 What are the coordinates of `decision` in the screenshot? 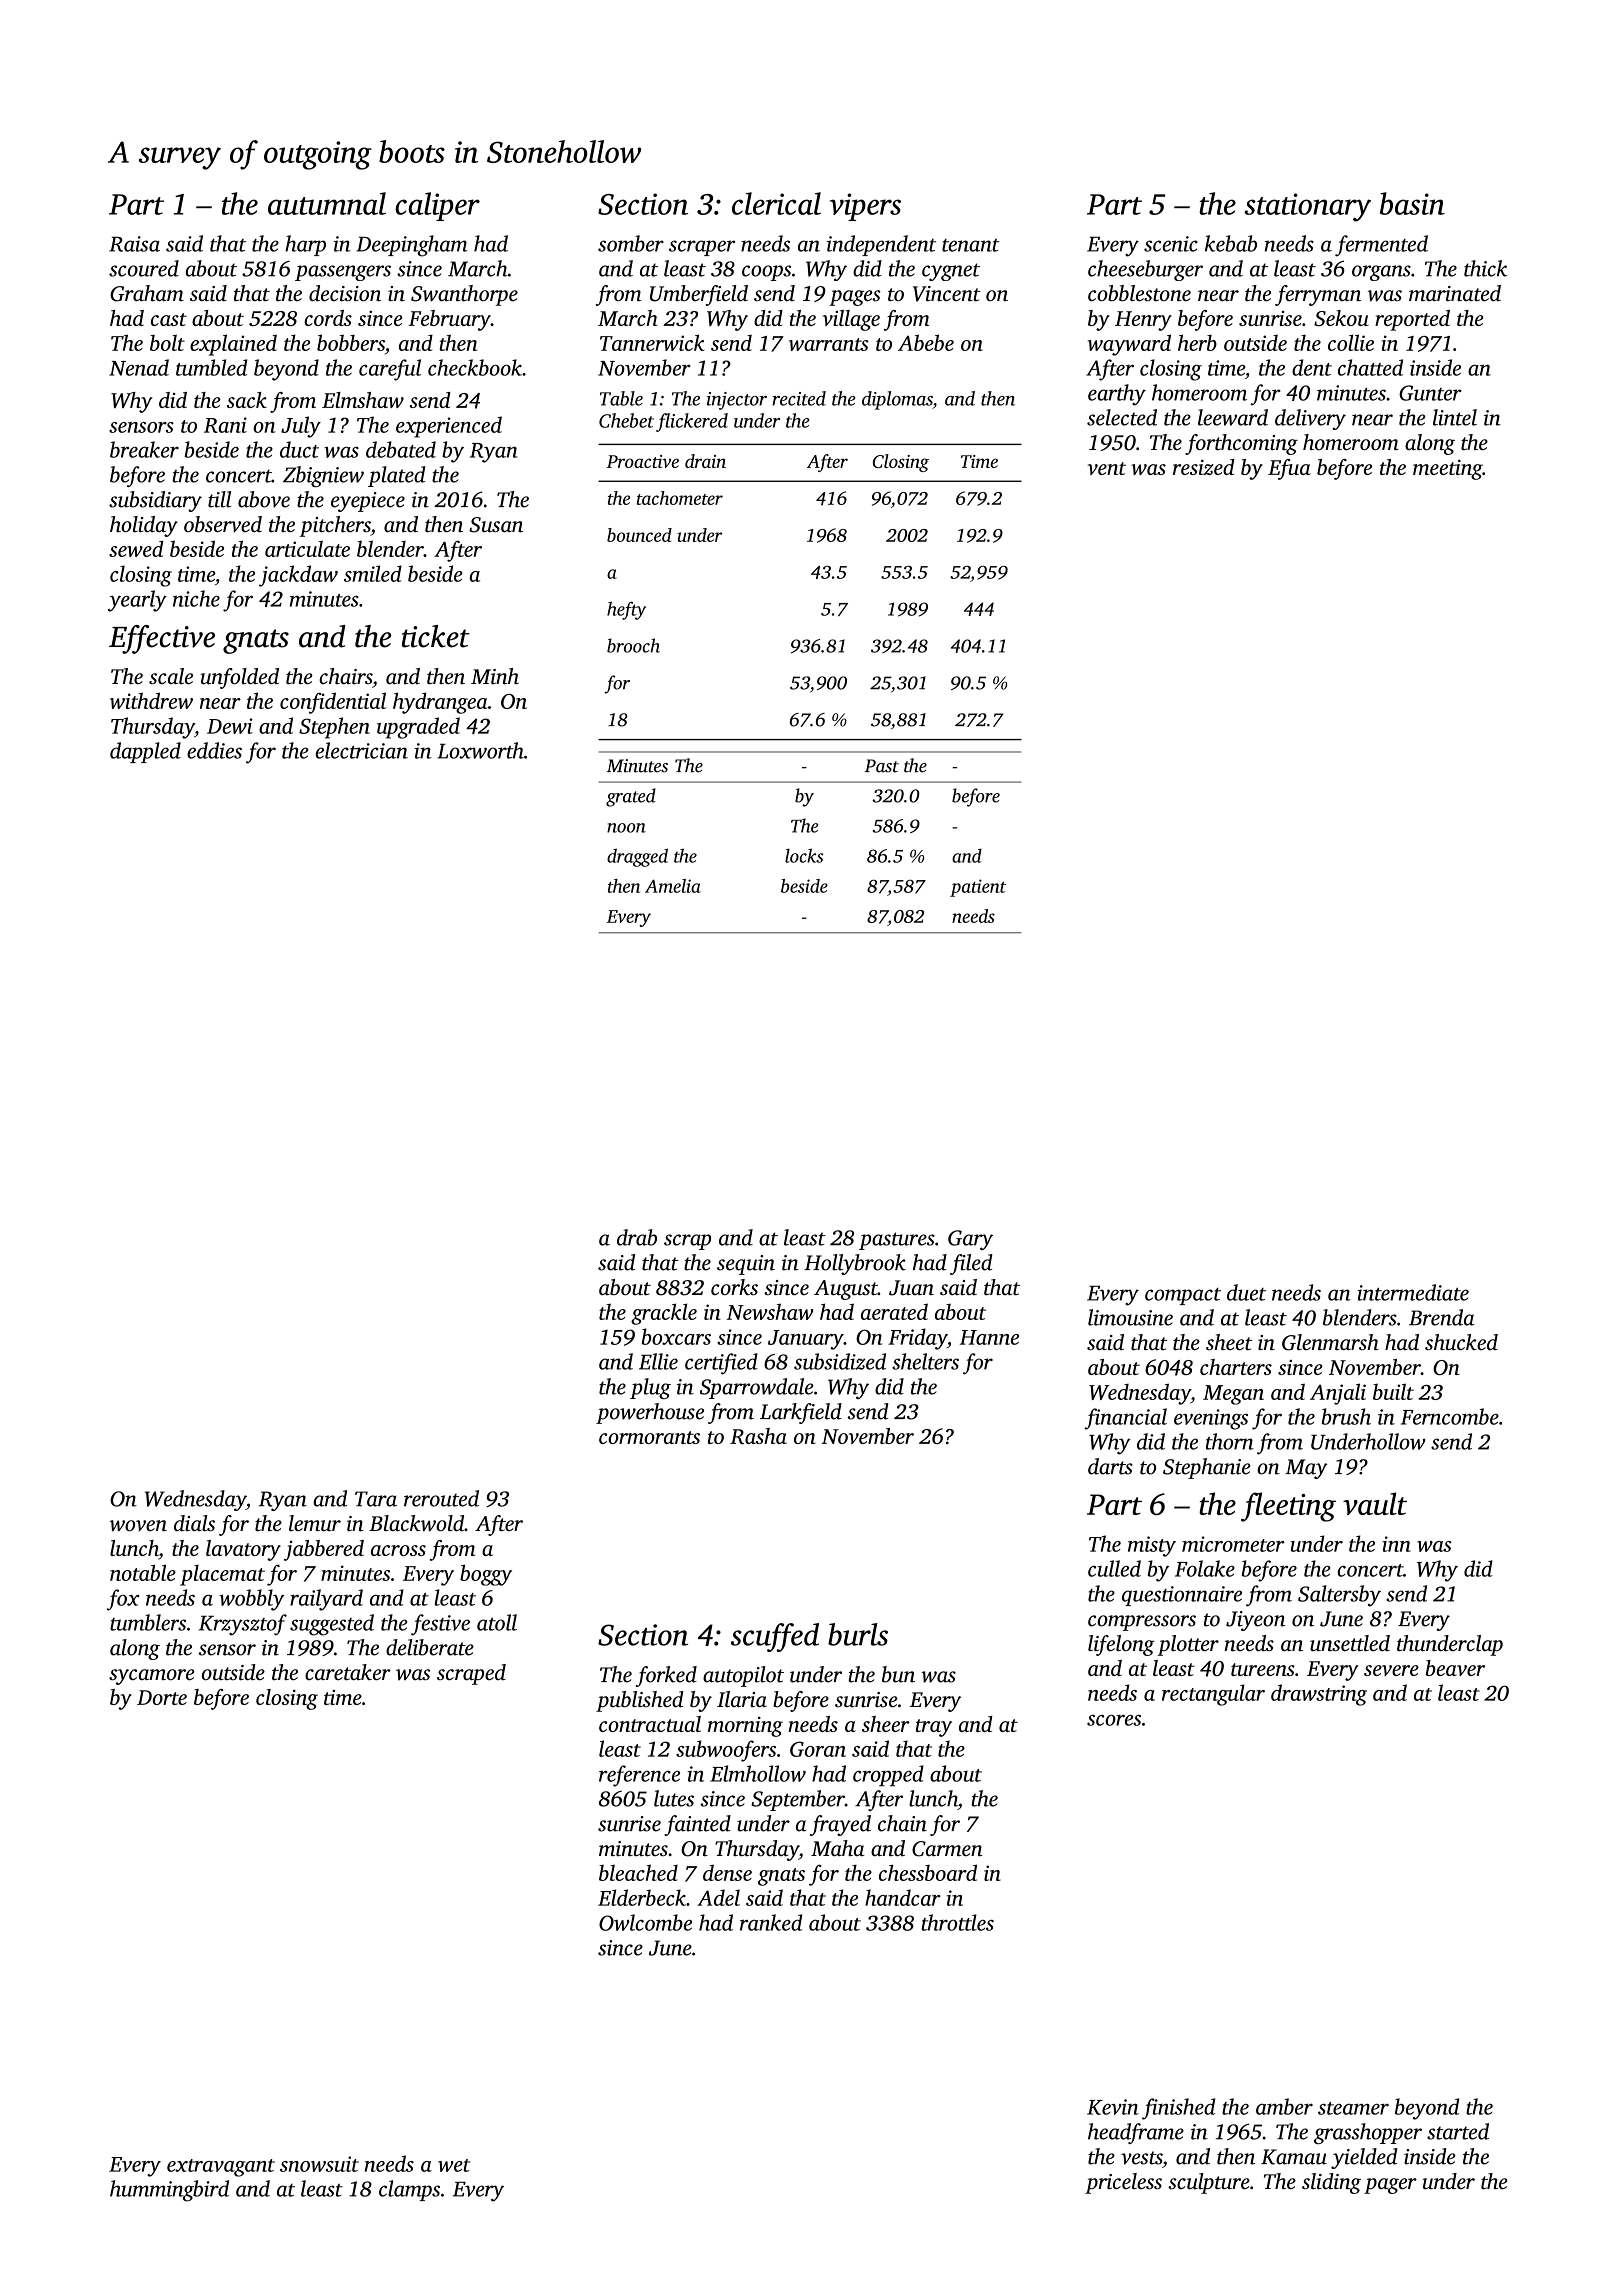 It's located at (345, 293).
